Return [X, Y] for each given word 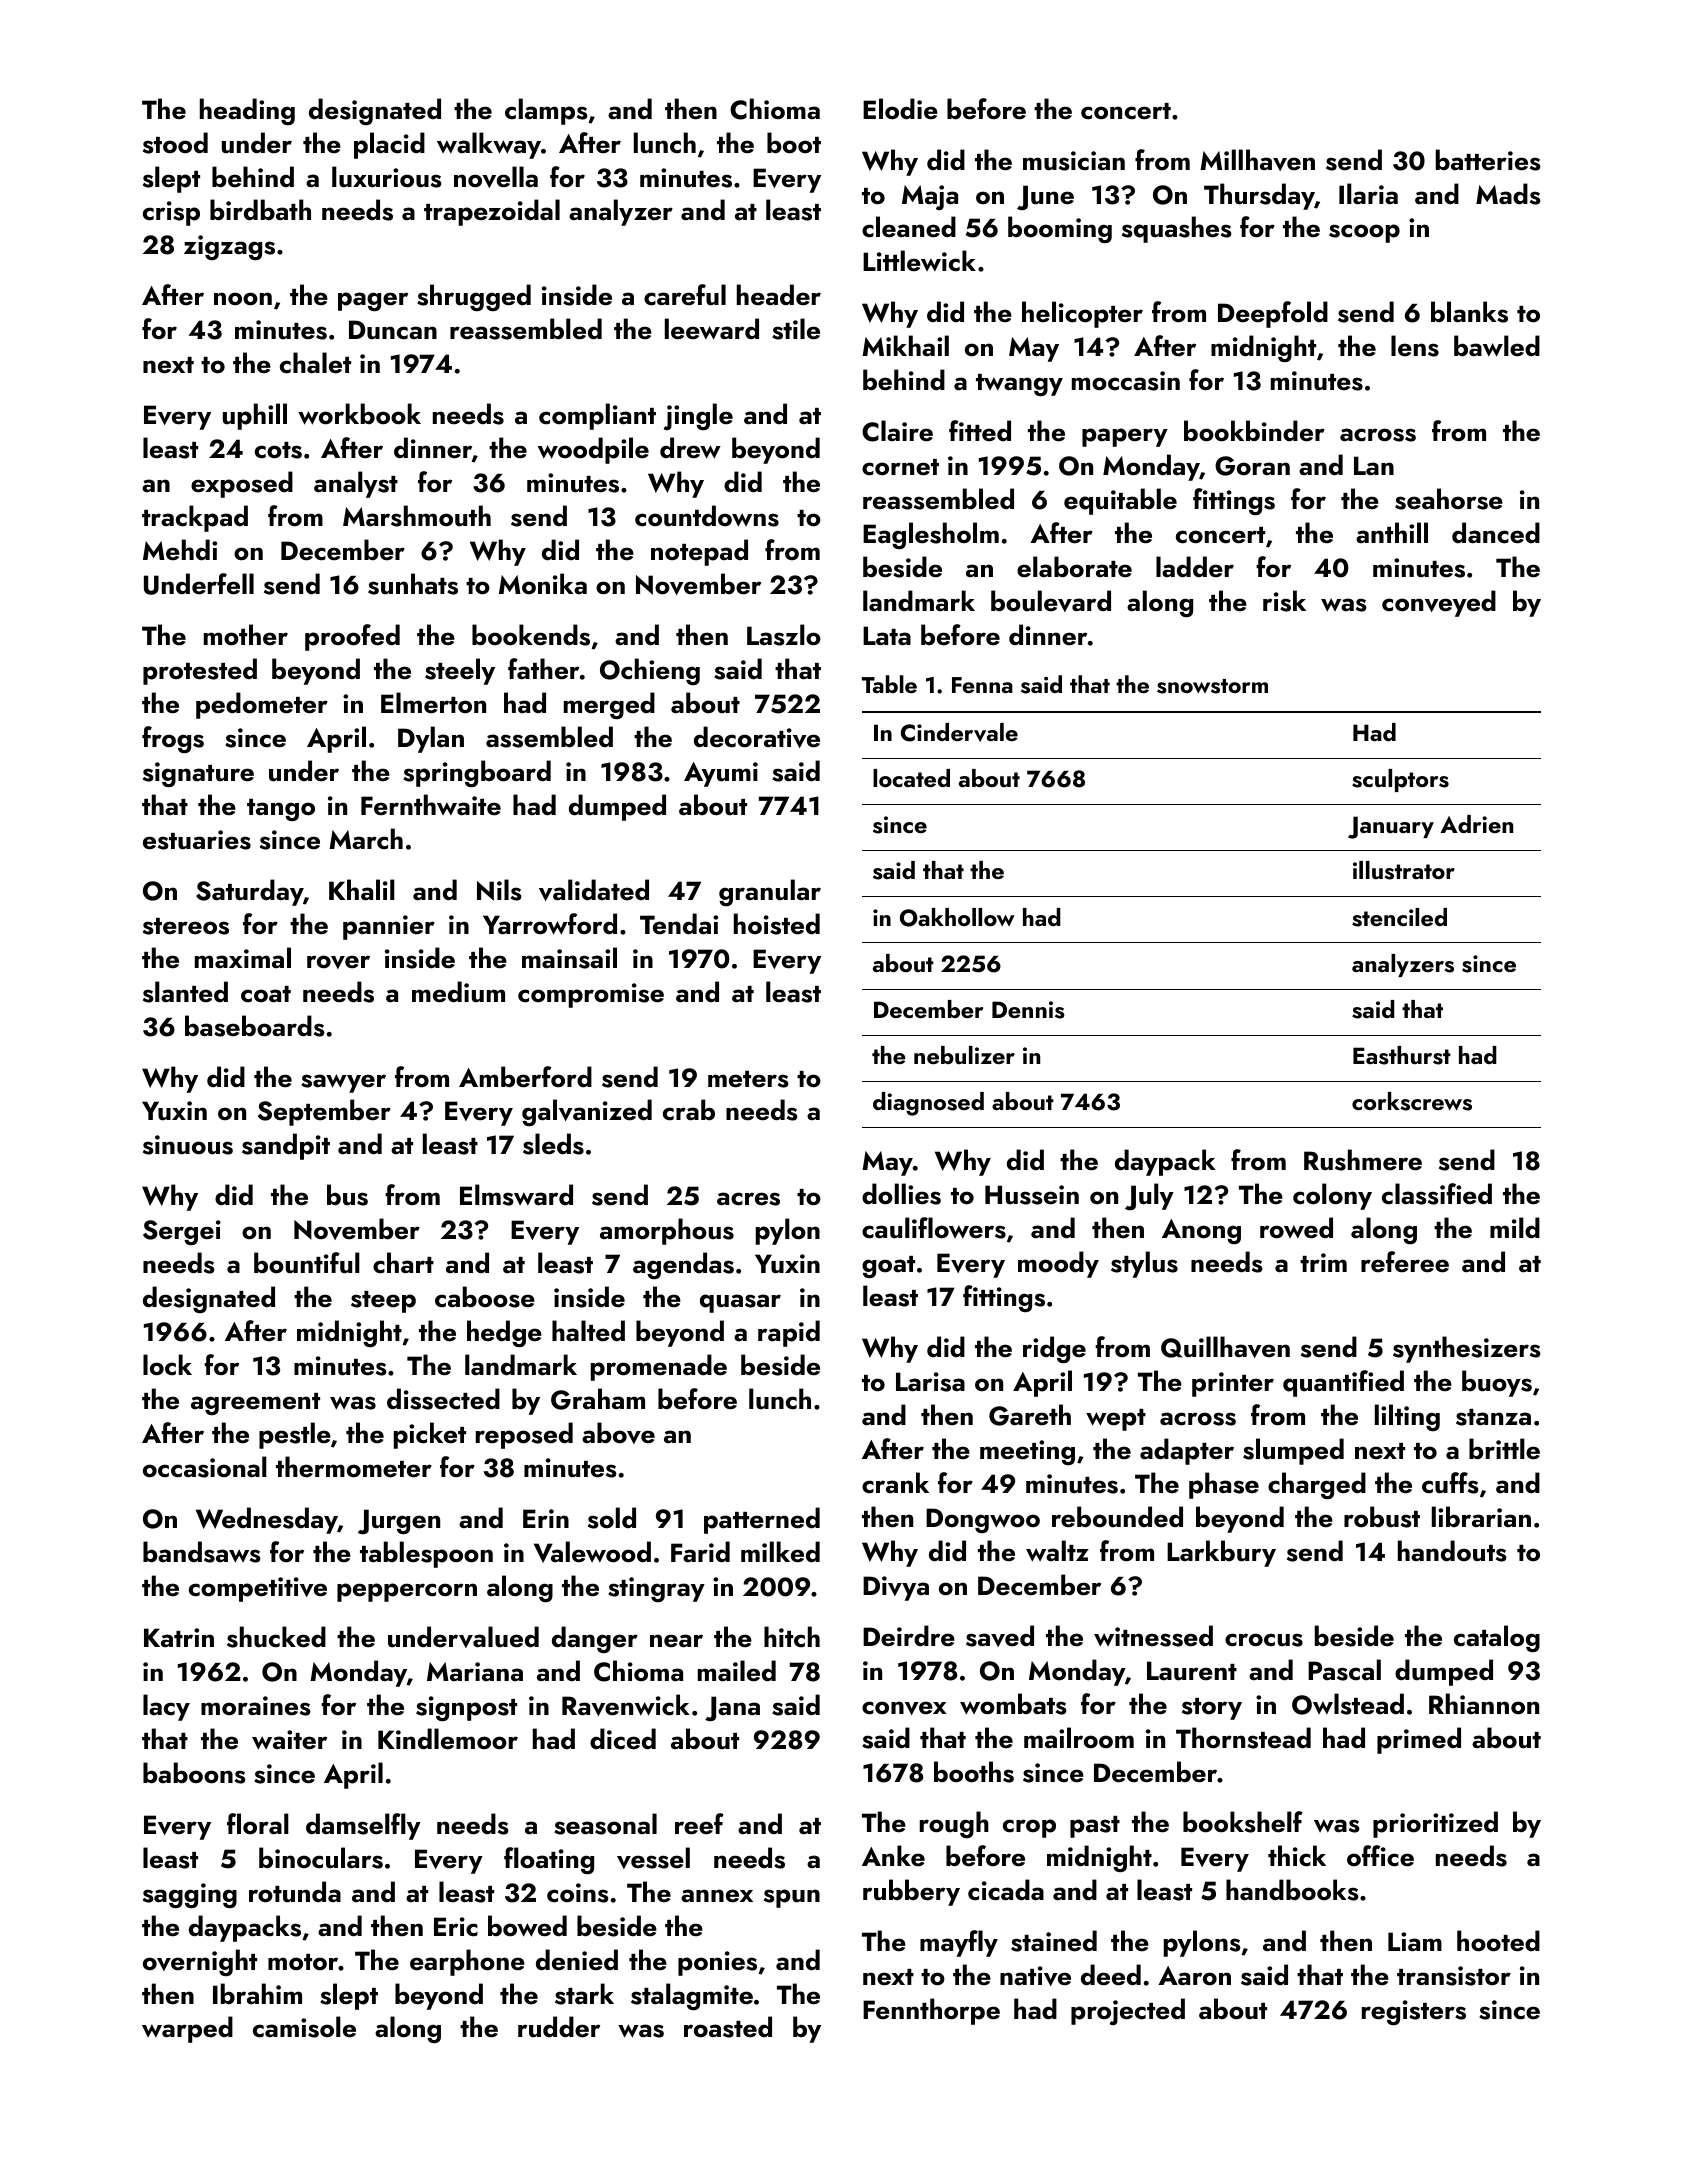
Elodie [900, 109]
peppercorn [407, 1592]
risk [1284, 601]
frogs [173, 739]
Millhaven [1257, 160]
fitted [980, 431]
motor [303, 1962]
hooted [1498, 1941]
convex [904, 1708]
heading [247, 111]
